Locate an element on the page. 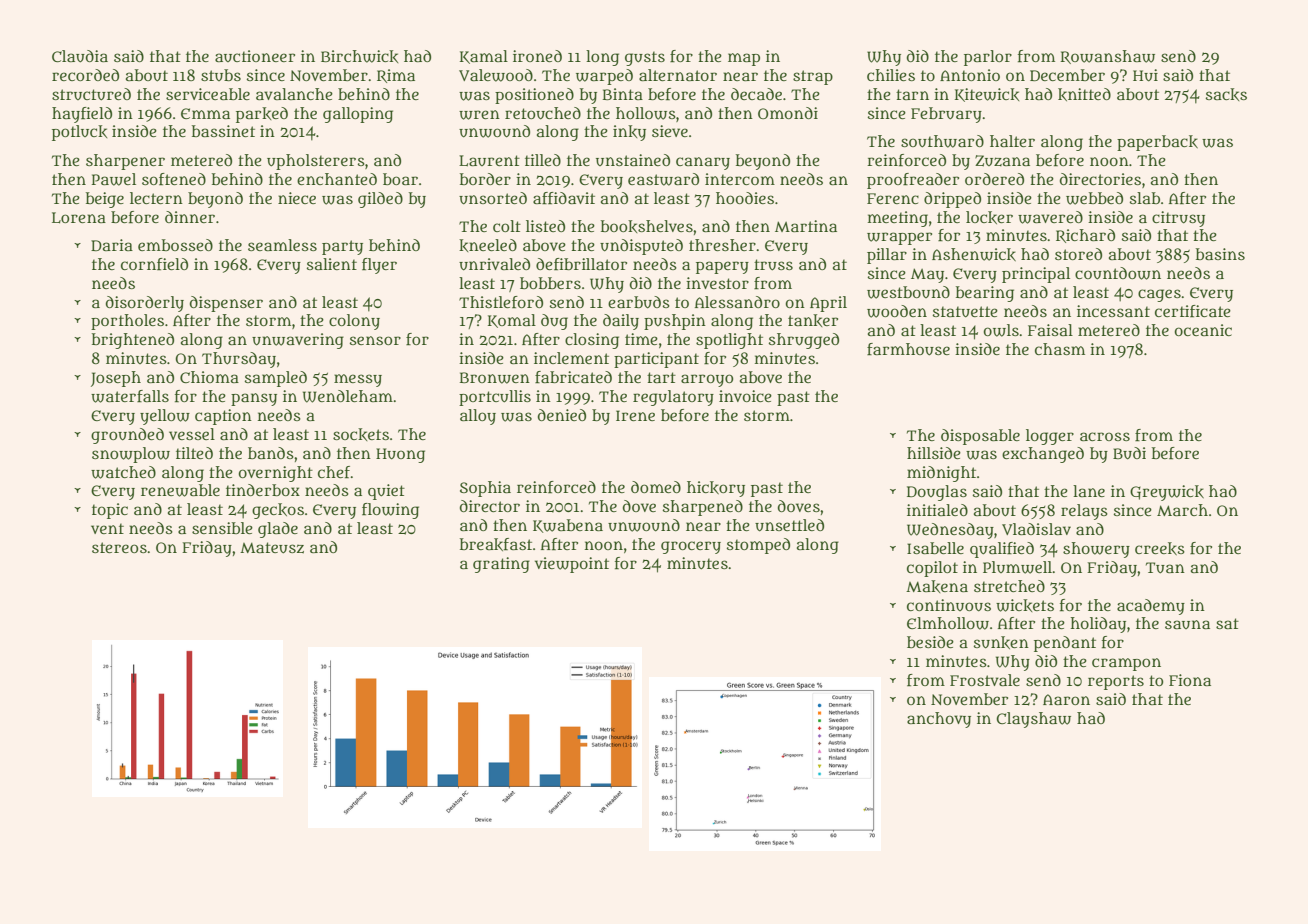 The width and height of the page is (1308, 924). tinderbox is located at coordinates (263, 490).
